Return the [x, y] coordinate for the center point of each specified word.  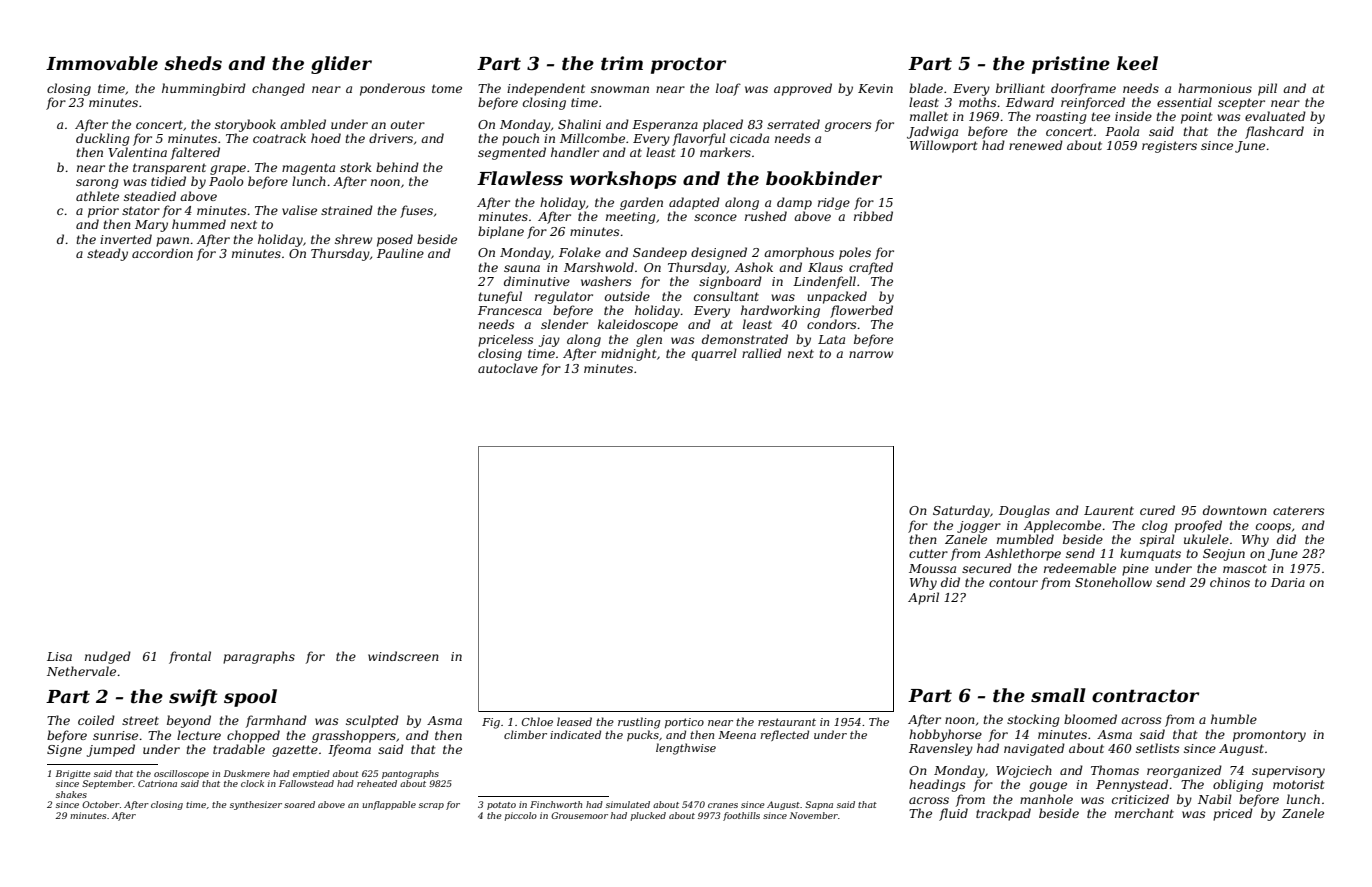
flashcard [1274, 132]
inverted [126, 239]
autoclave [508, 368]
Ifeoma [349, 750]
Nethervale [81, 671]
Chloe [537, 721]
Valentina [138, 152]
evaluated [1275, 116]
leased [574, 721]
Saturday [961, 511]
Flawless [520, 178]
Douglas [1024, 511]
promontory [1269, 736]
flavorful [699, 139]
